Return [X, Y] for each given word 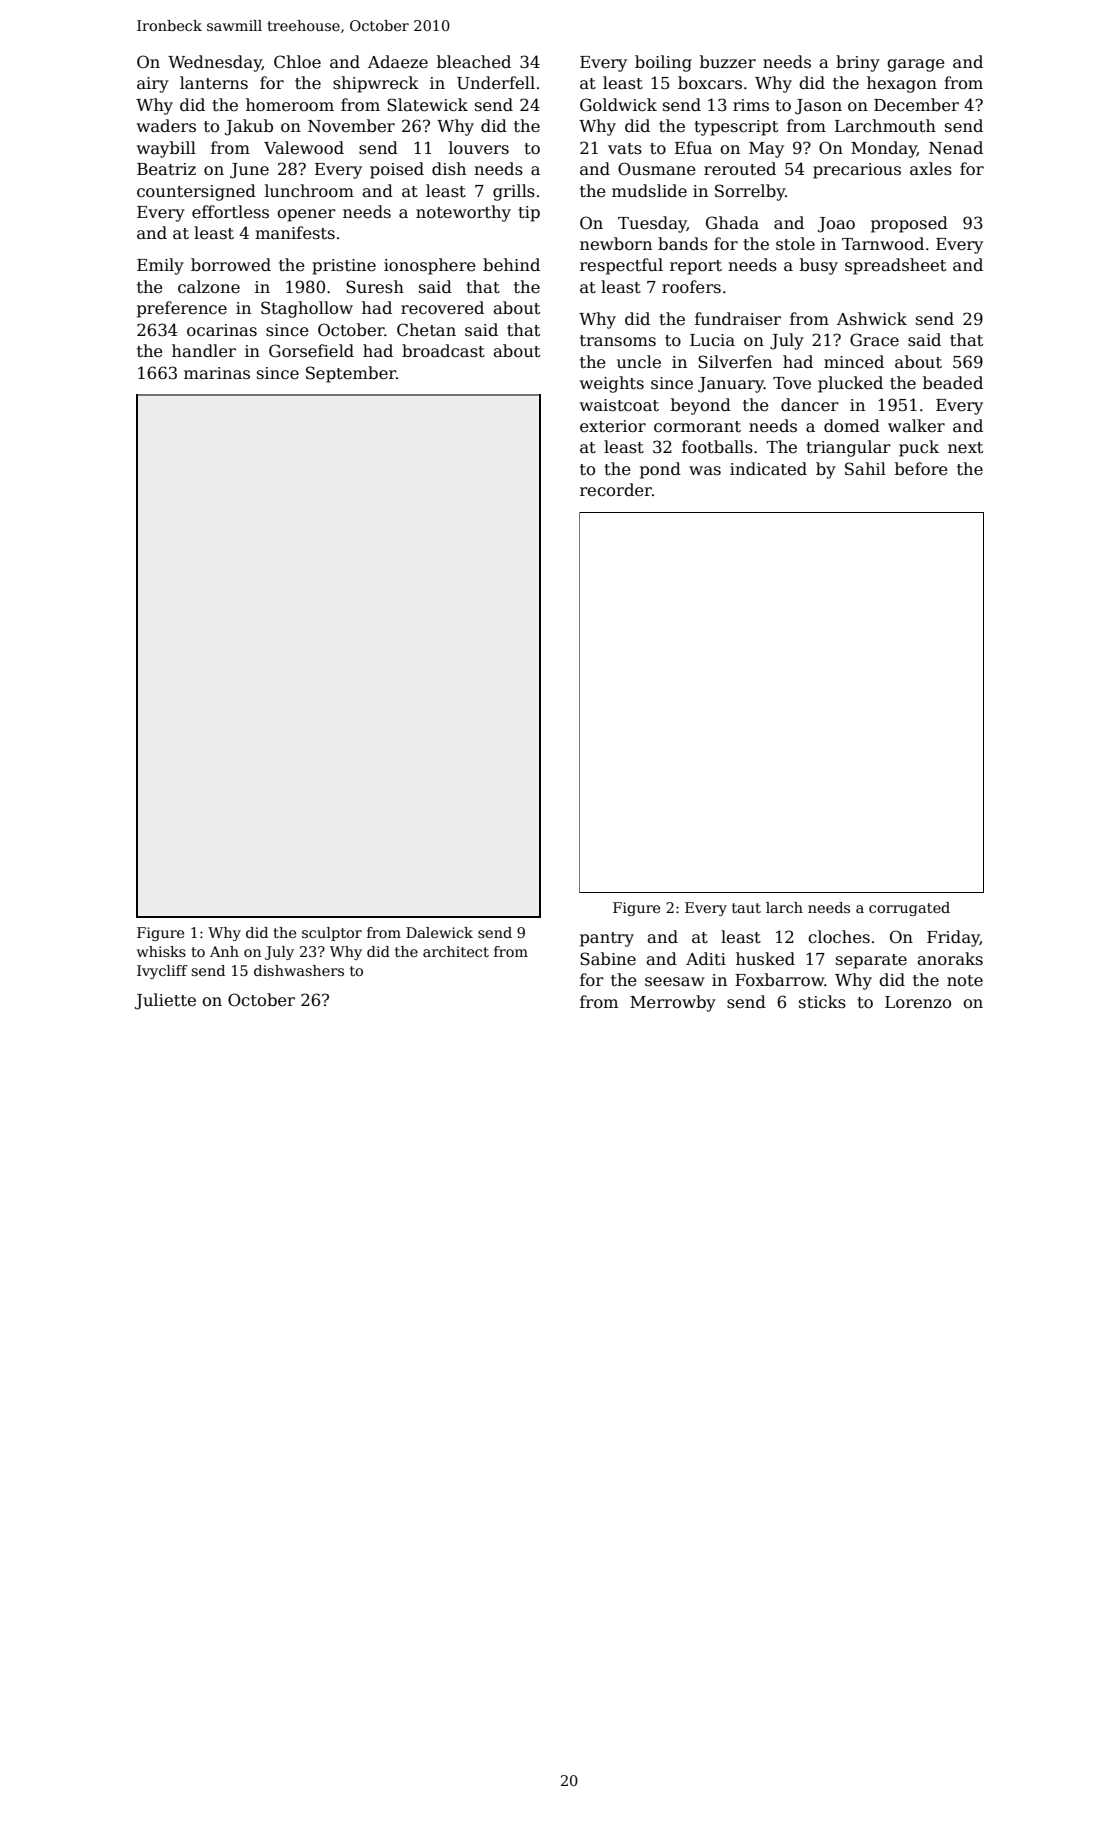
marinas [217, 373]
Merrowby [673, 1003]
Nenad [956, 148]
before [921, 469]
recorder [616, 490]
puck [919, 448]
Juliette [165, 1001]
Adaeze [398, 62]
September [351, 374]
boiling [663, 63]
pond [660, 470]
